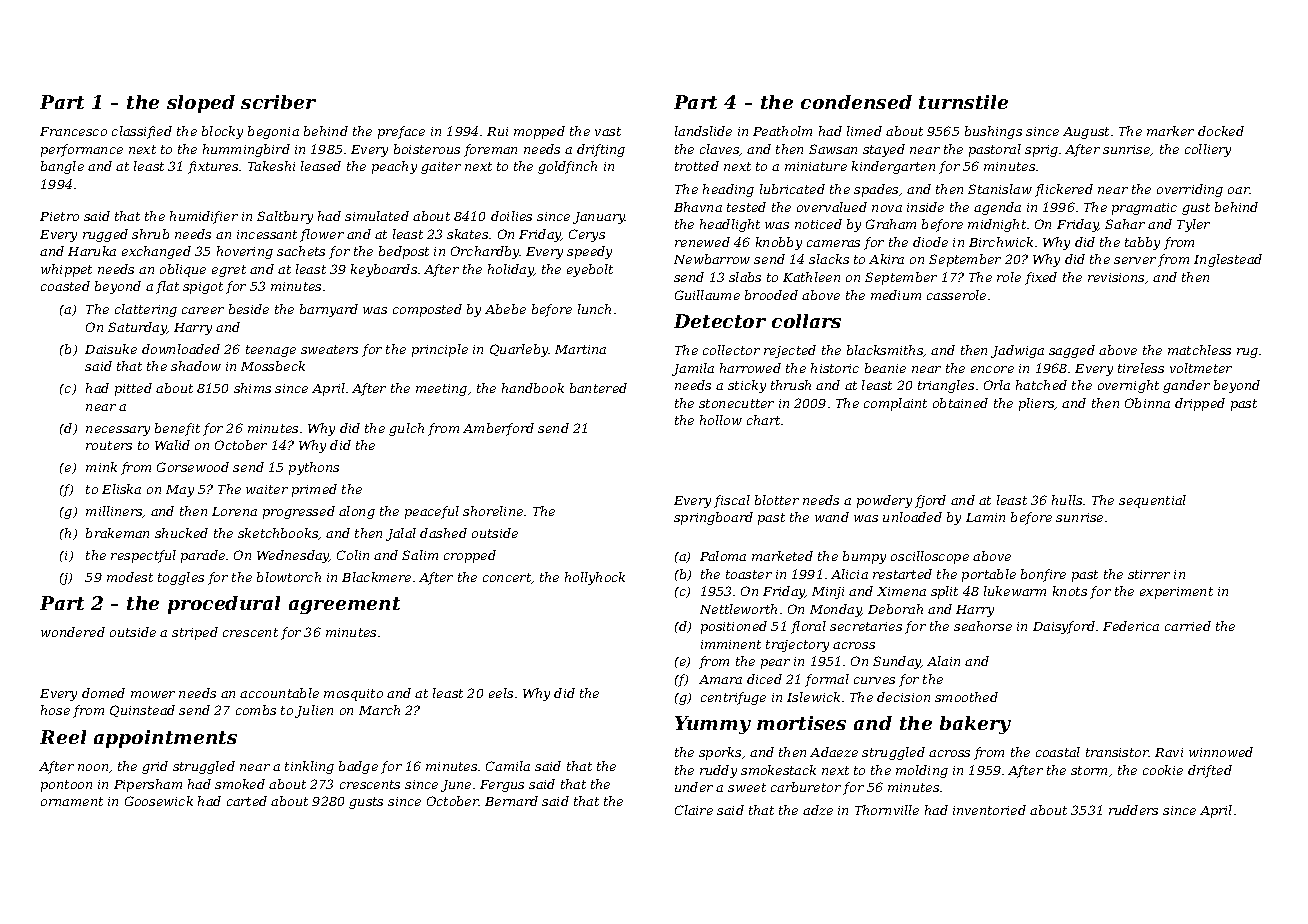 This screenshot has height=924, width=1308. I want to click on Saltbury, so click(285, 217).
